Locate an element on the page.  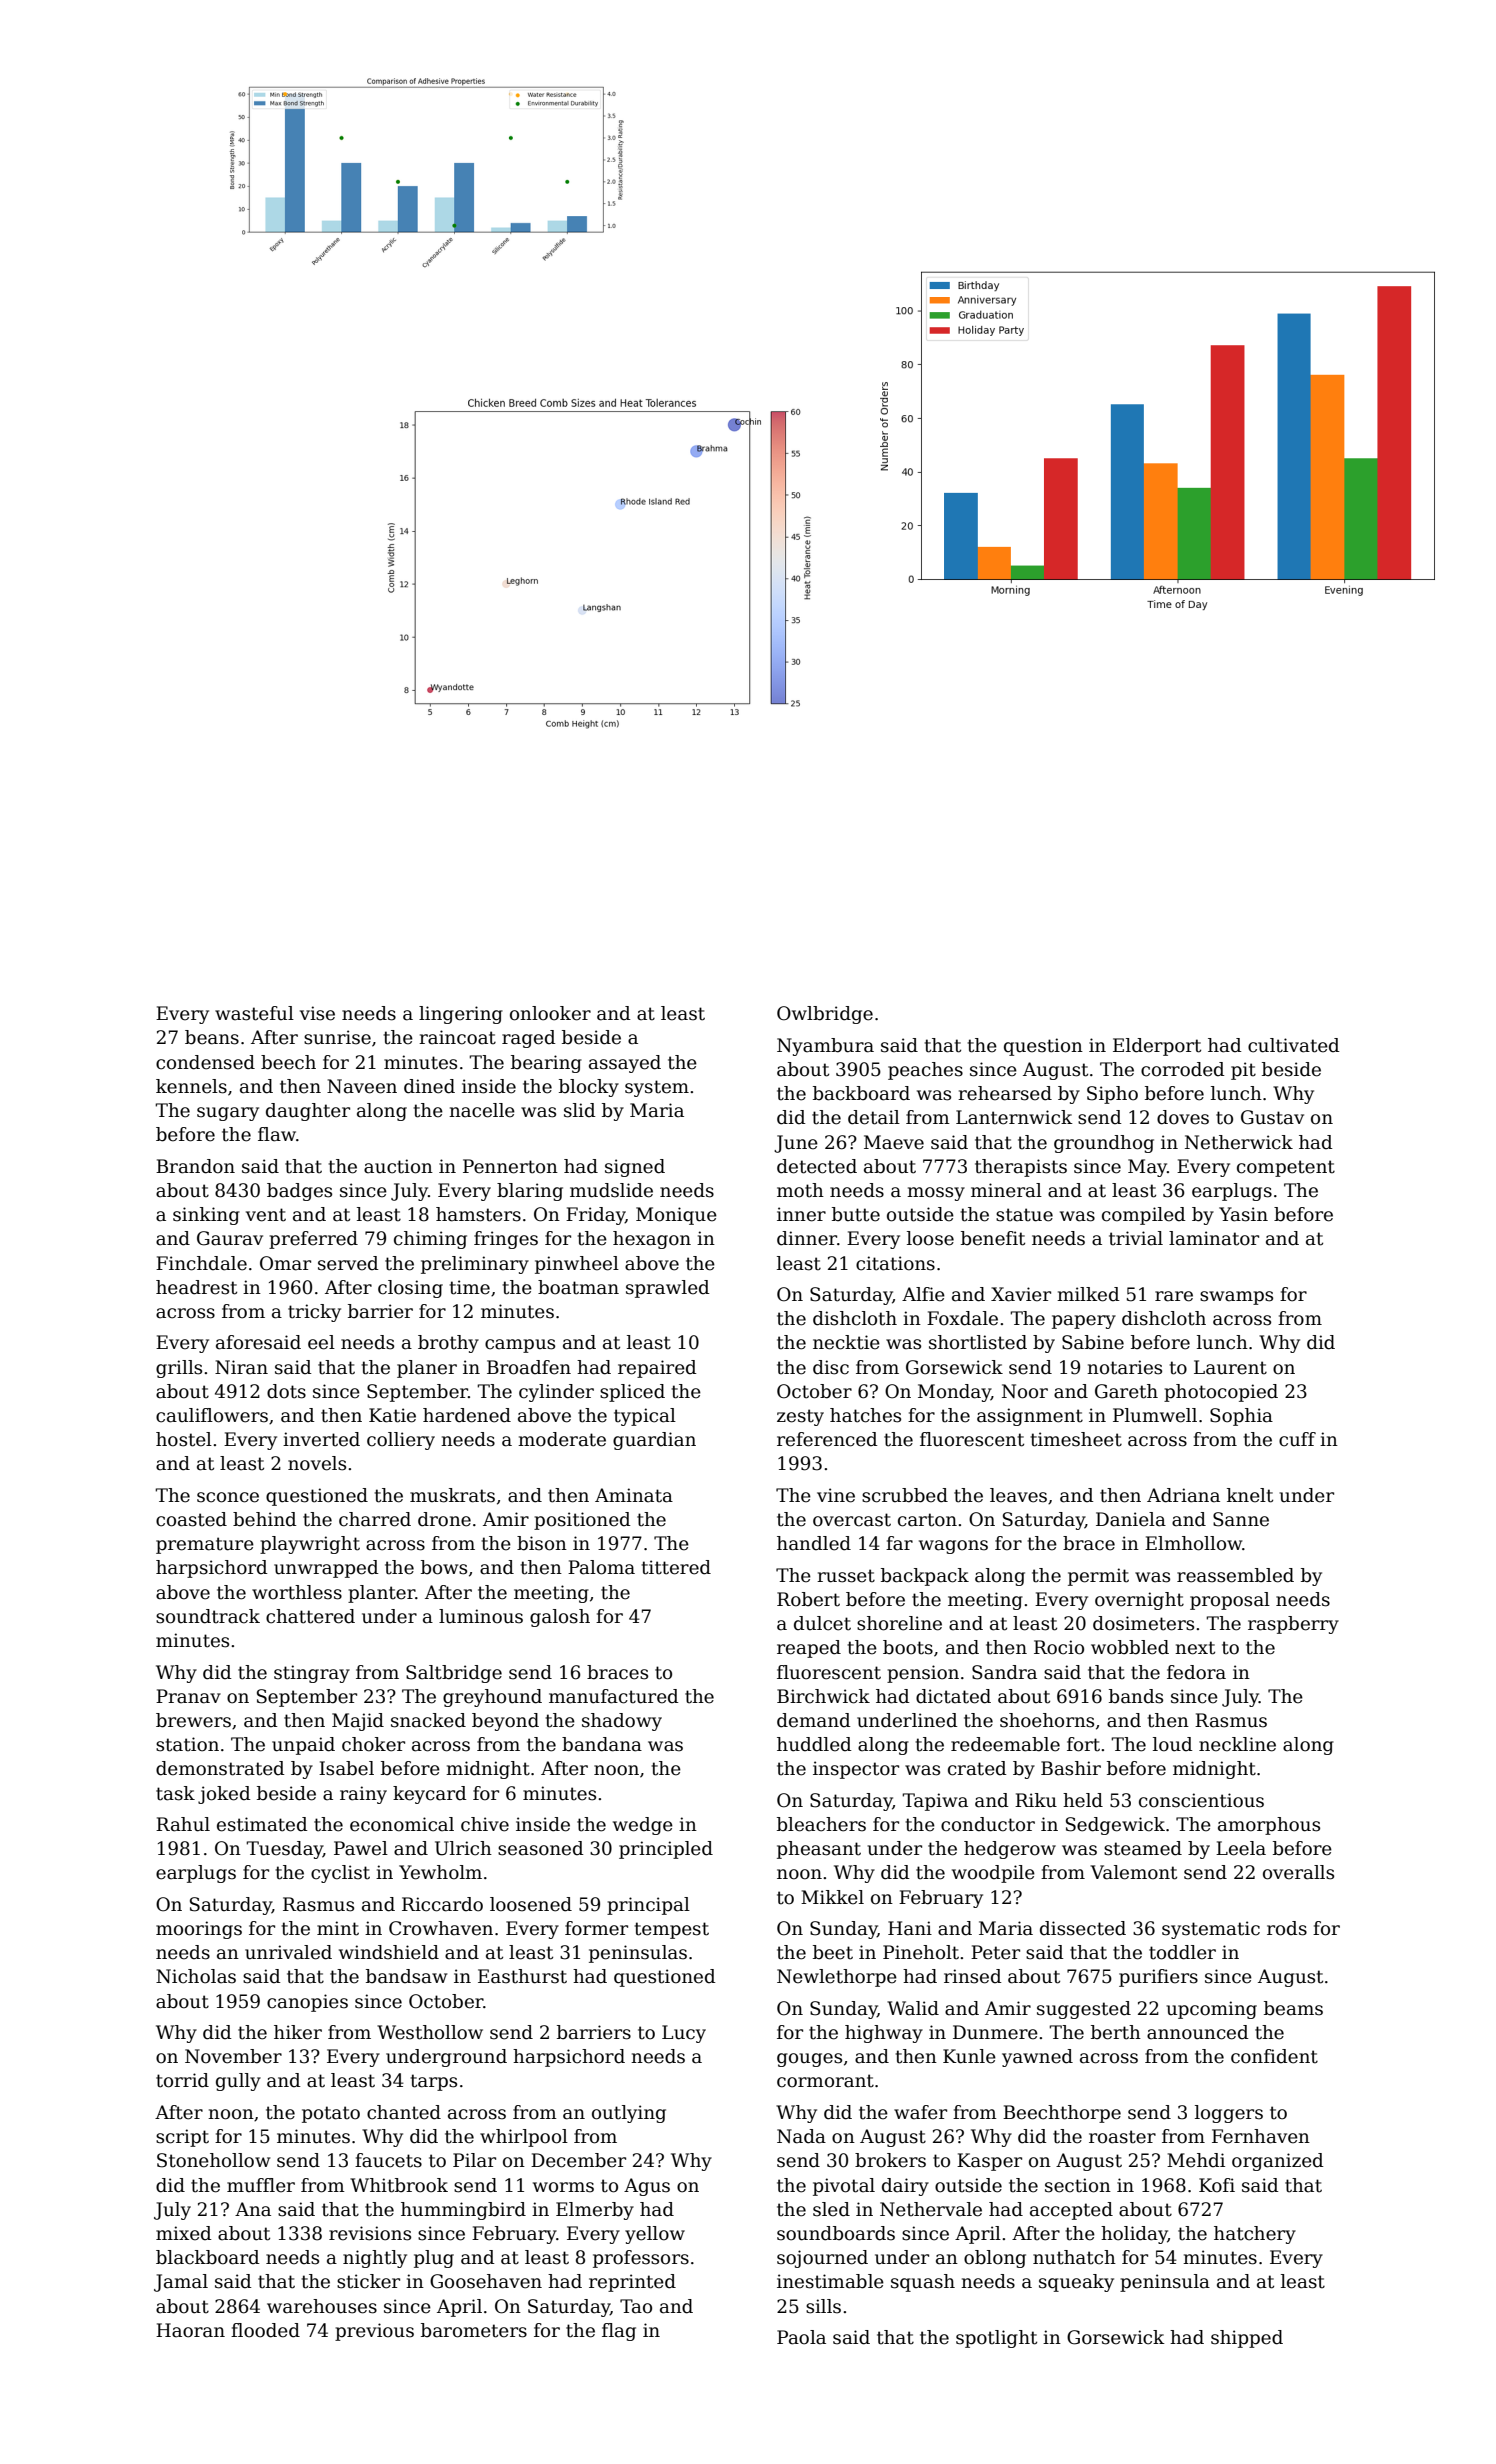
necktie is located at coordinates (846, 1342).
